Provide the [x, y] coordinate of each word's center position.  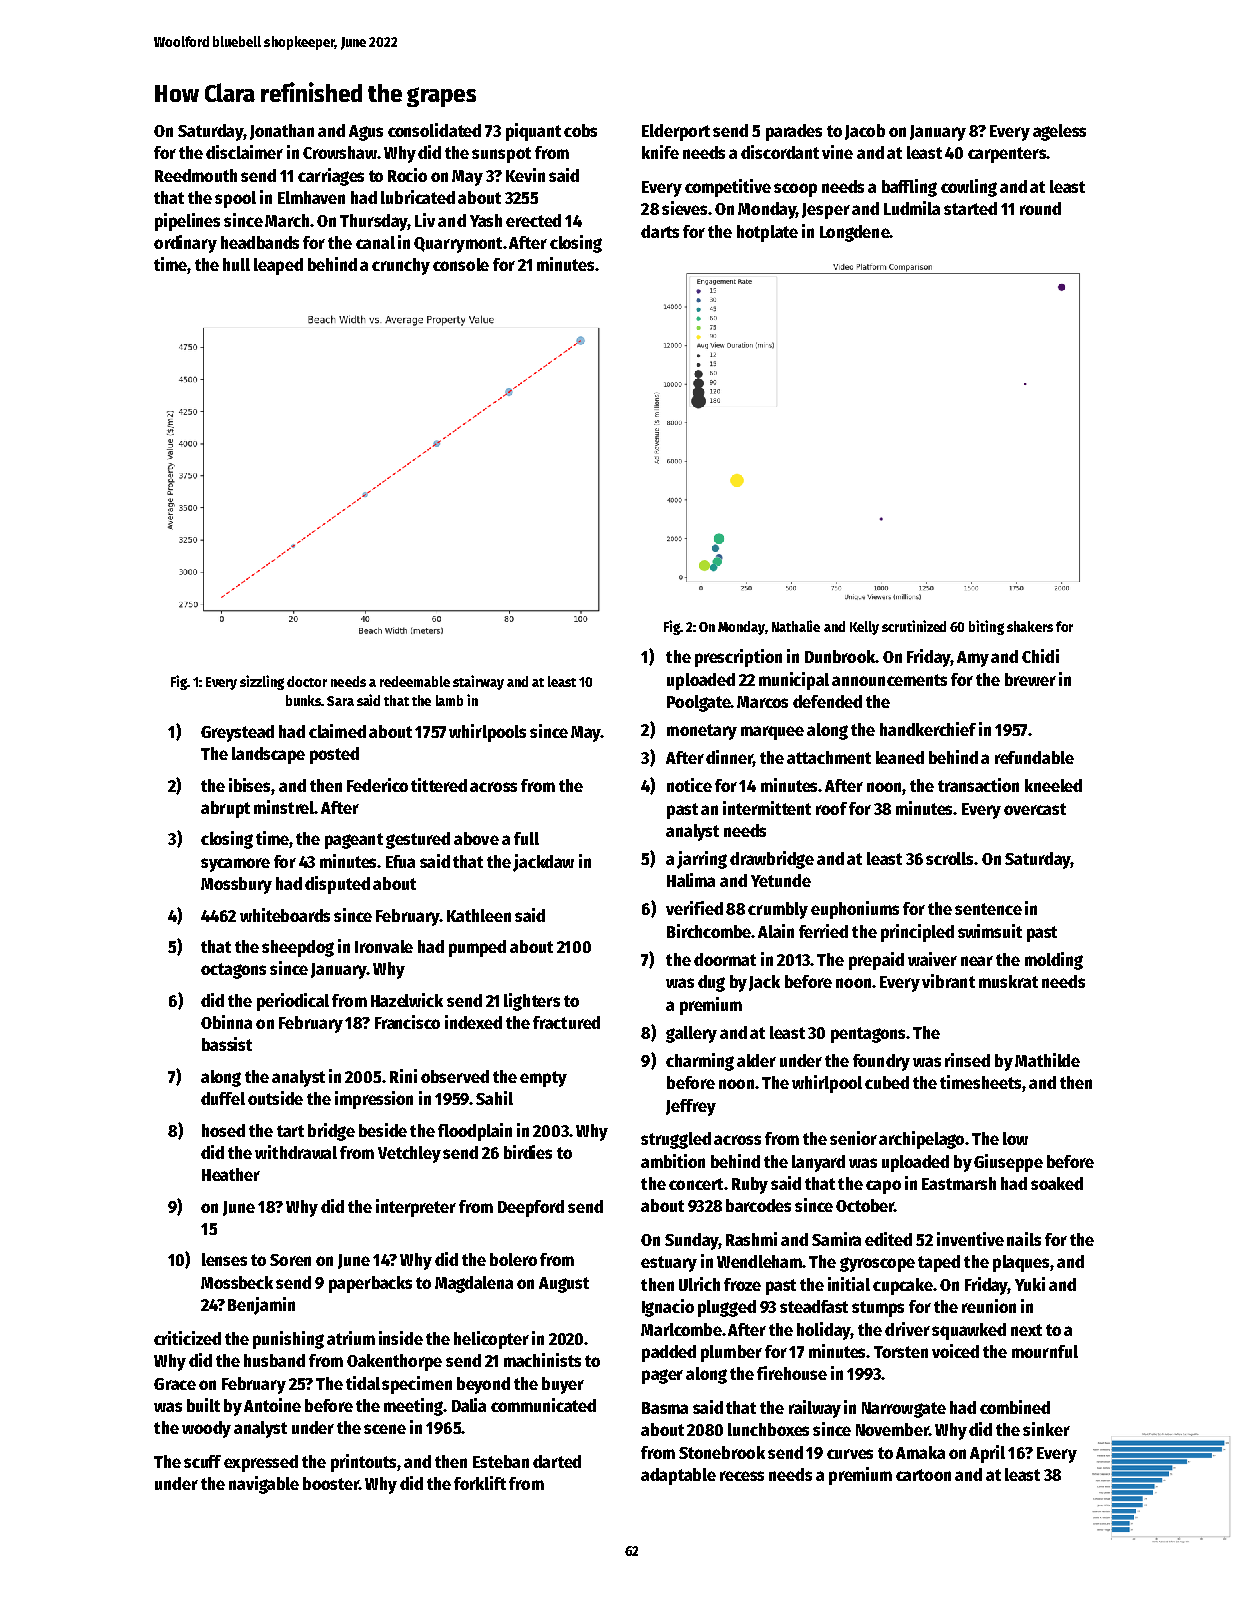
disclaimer [244, 152]
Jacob [865, 132]
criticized [187, 1338]
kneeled [1053, 785]
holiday [824, 1331]
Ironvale [384, 946]
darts [660, 231]
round [1040, 208]
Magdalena [474, 1284]
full [526, 838]
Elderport [676, 132]
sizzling [262, 682]
